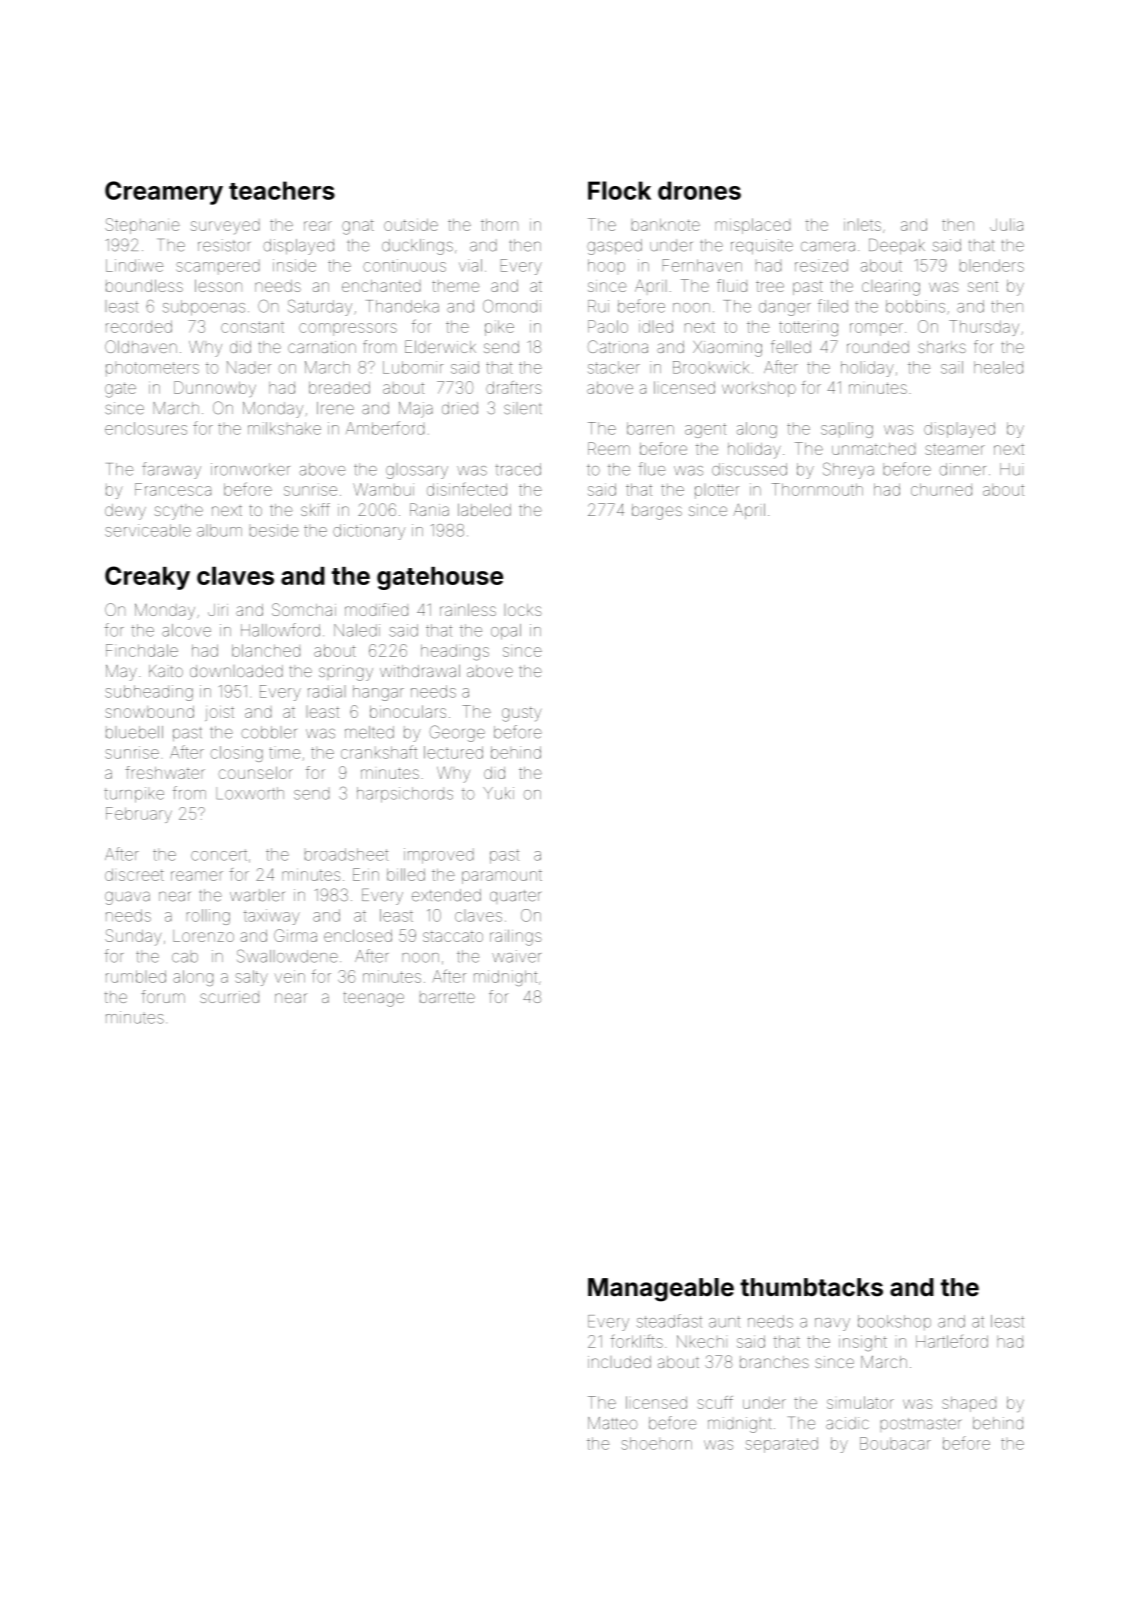 This document has width=1129, height=1604. I want to click on thumbtacks, so click(811, 1287).
